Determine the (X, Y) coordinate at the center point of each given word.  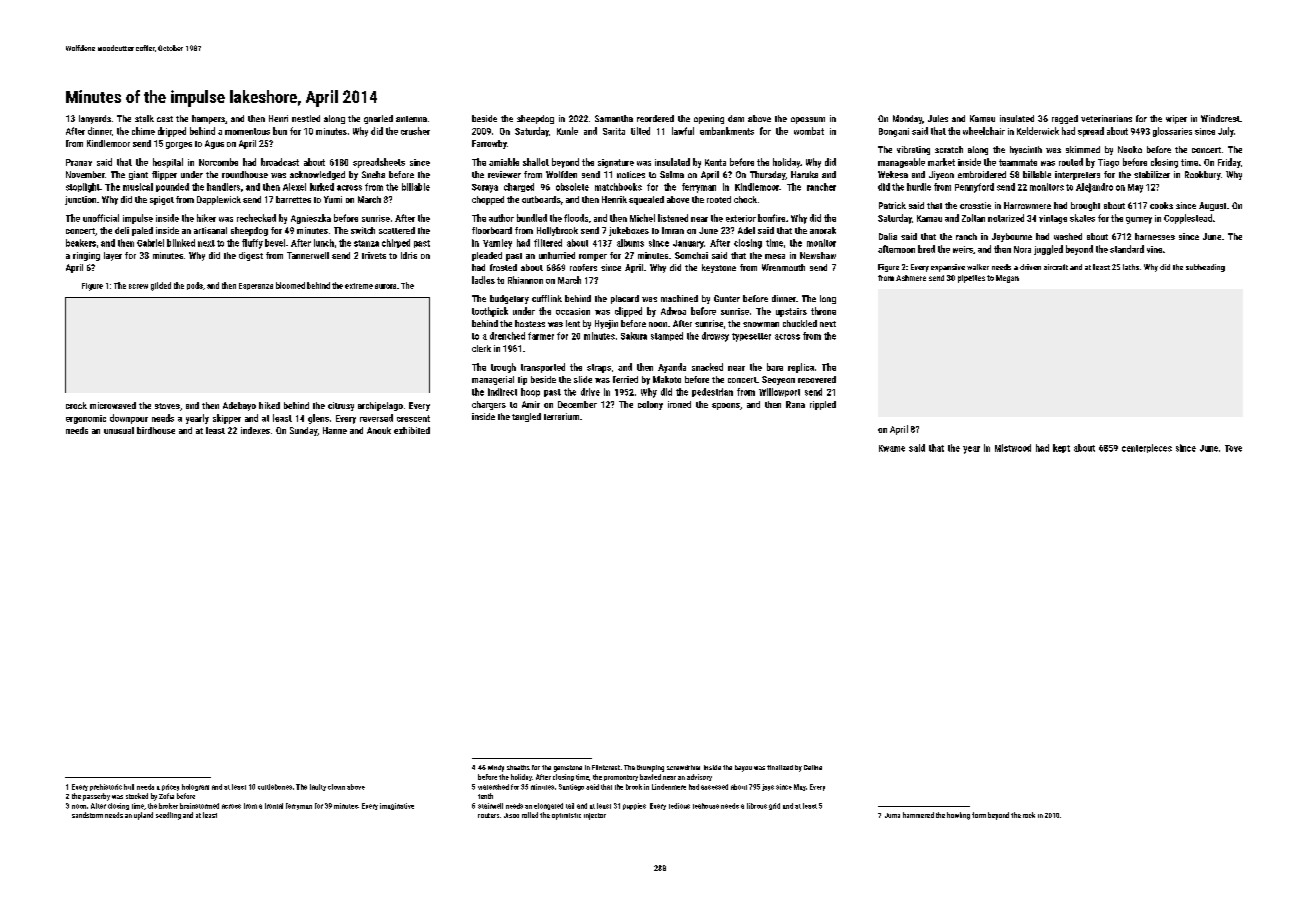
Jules (938, 118)
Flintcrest (606, 767)
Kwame (892, 448)
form (979, 815)
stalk (144, 118)
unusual (119, 430)
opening (709, 119)
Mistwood (1013, 448)
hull (129, 787)
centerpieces (1147, 448)
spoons (726, 406)
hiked (269, 405)
